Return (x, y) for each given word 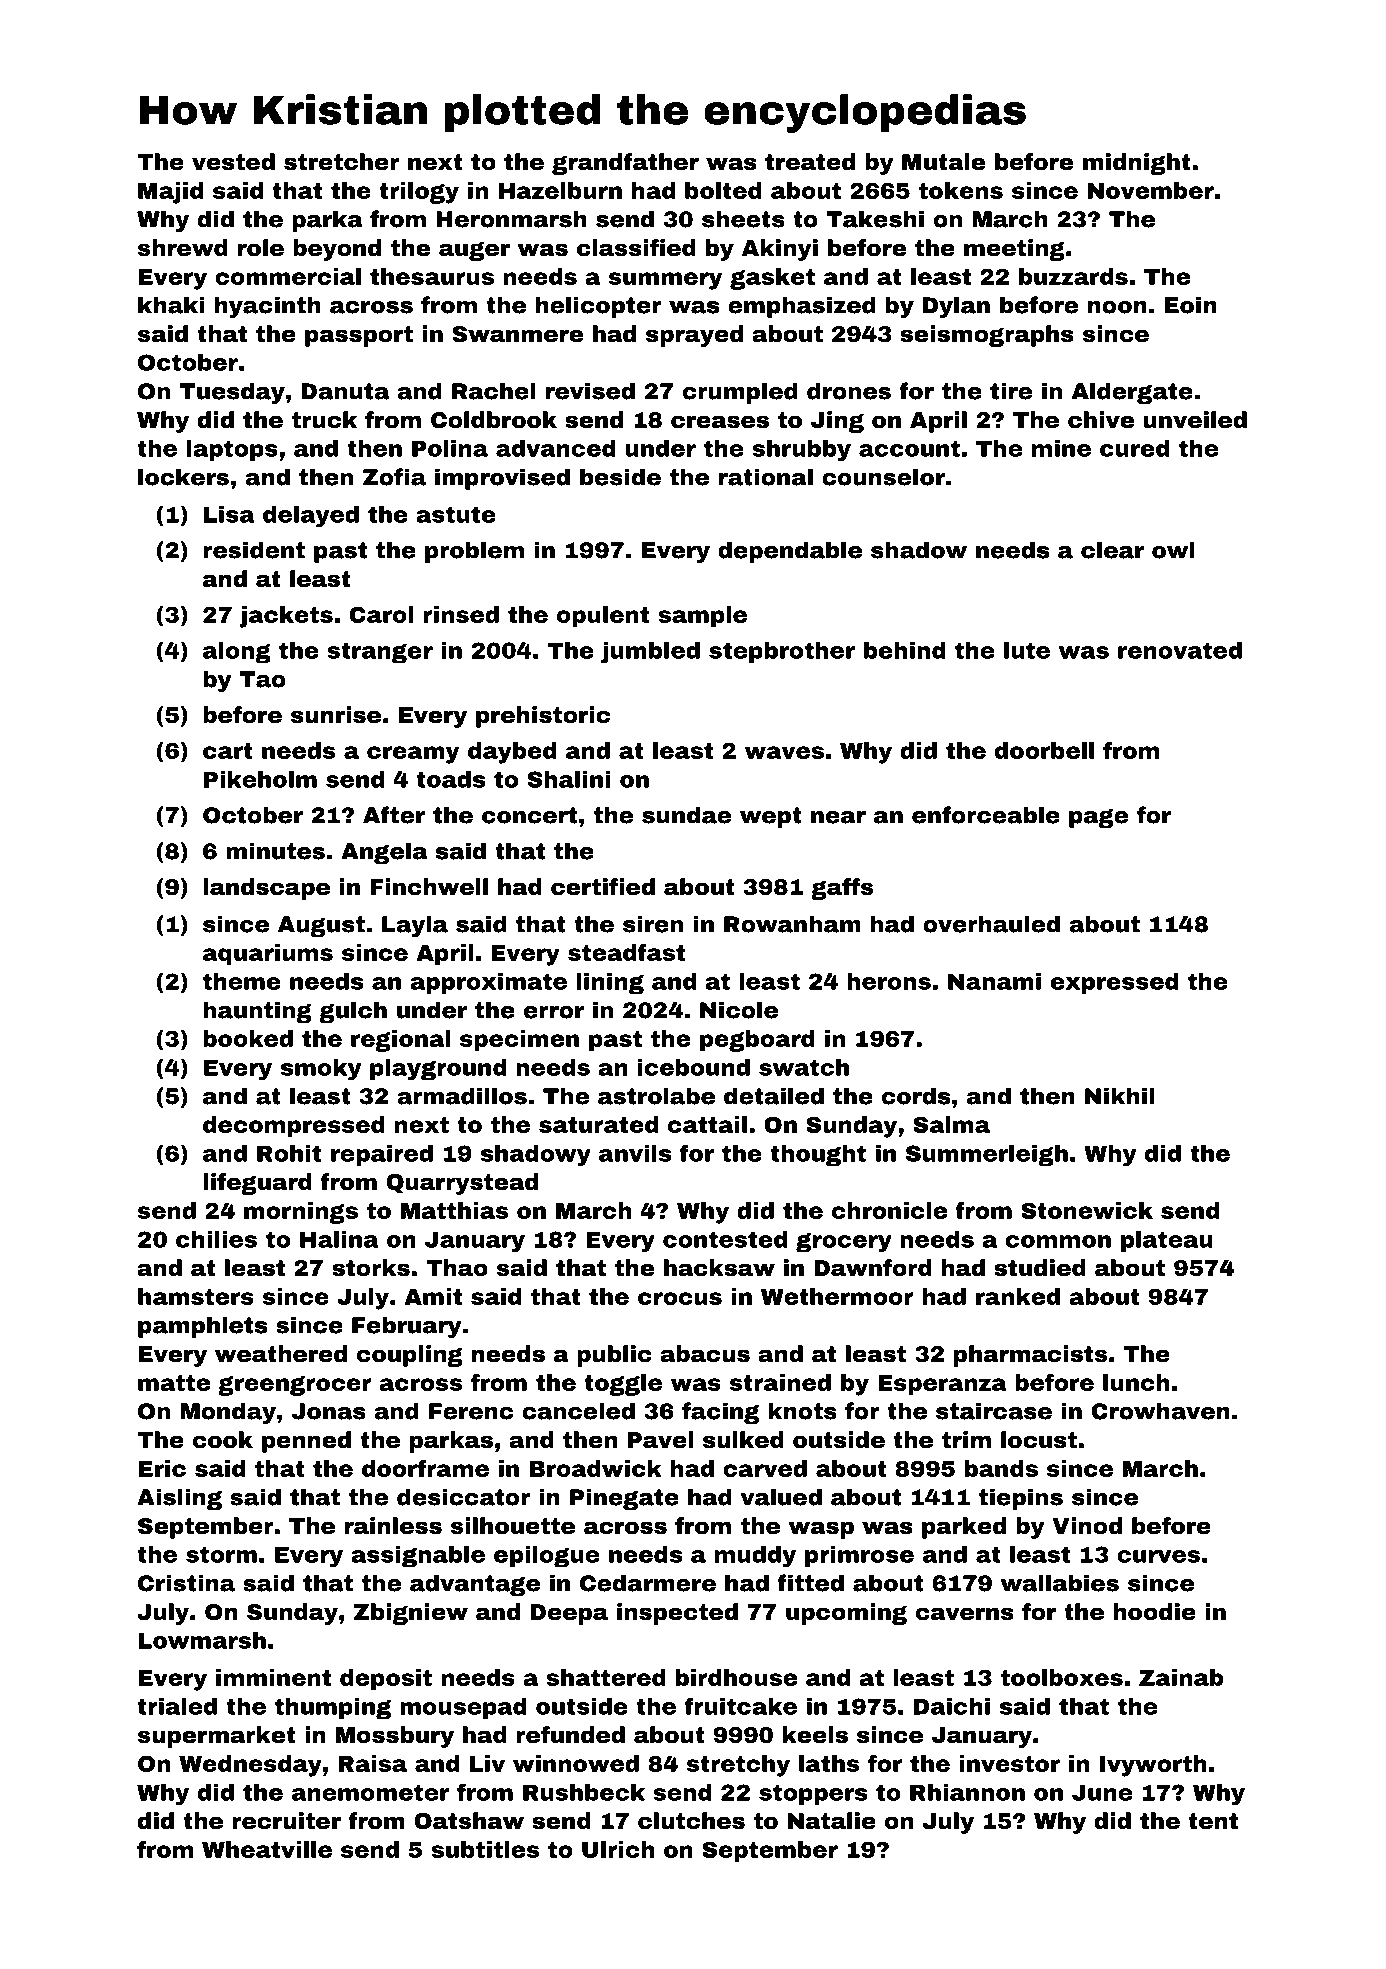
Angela (384, 853)
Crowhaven (1161, 1411)
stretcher (342, 162)
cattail (707, 1124)
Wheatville (267, 1849)
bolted (723, 190)
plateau (1166, 1241)
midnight (1137, 164)
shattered (606, 1677)
